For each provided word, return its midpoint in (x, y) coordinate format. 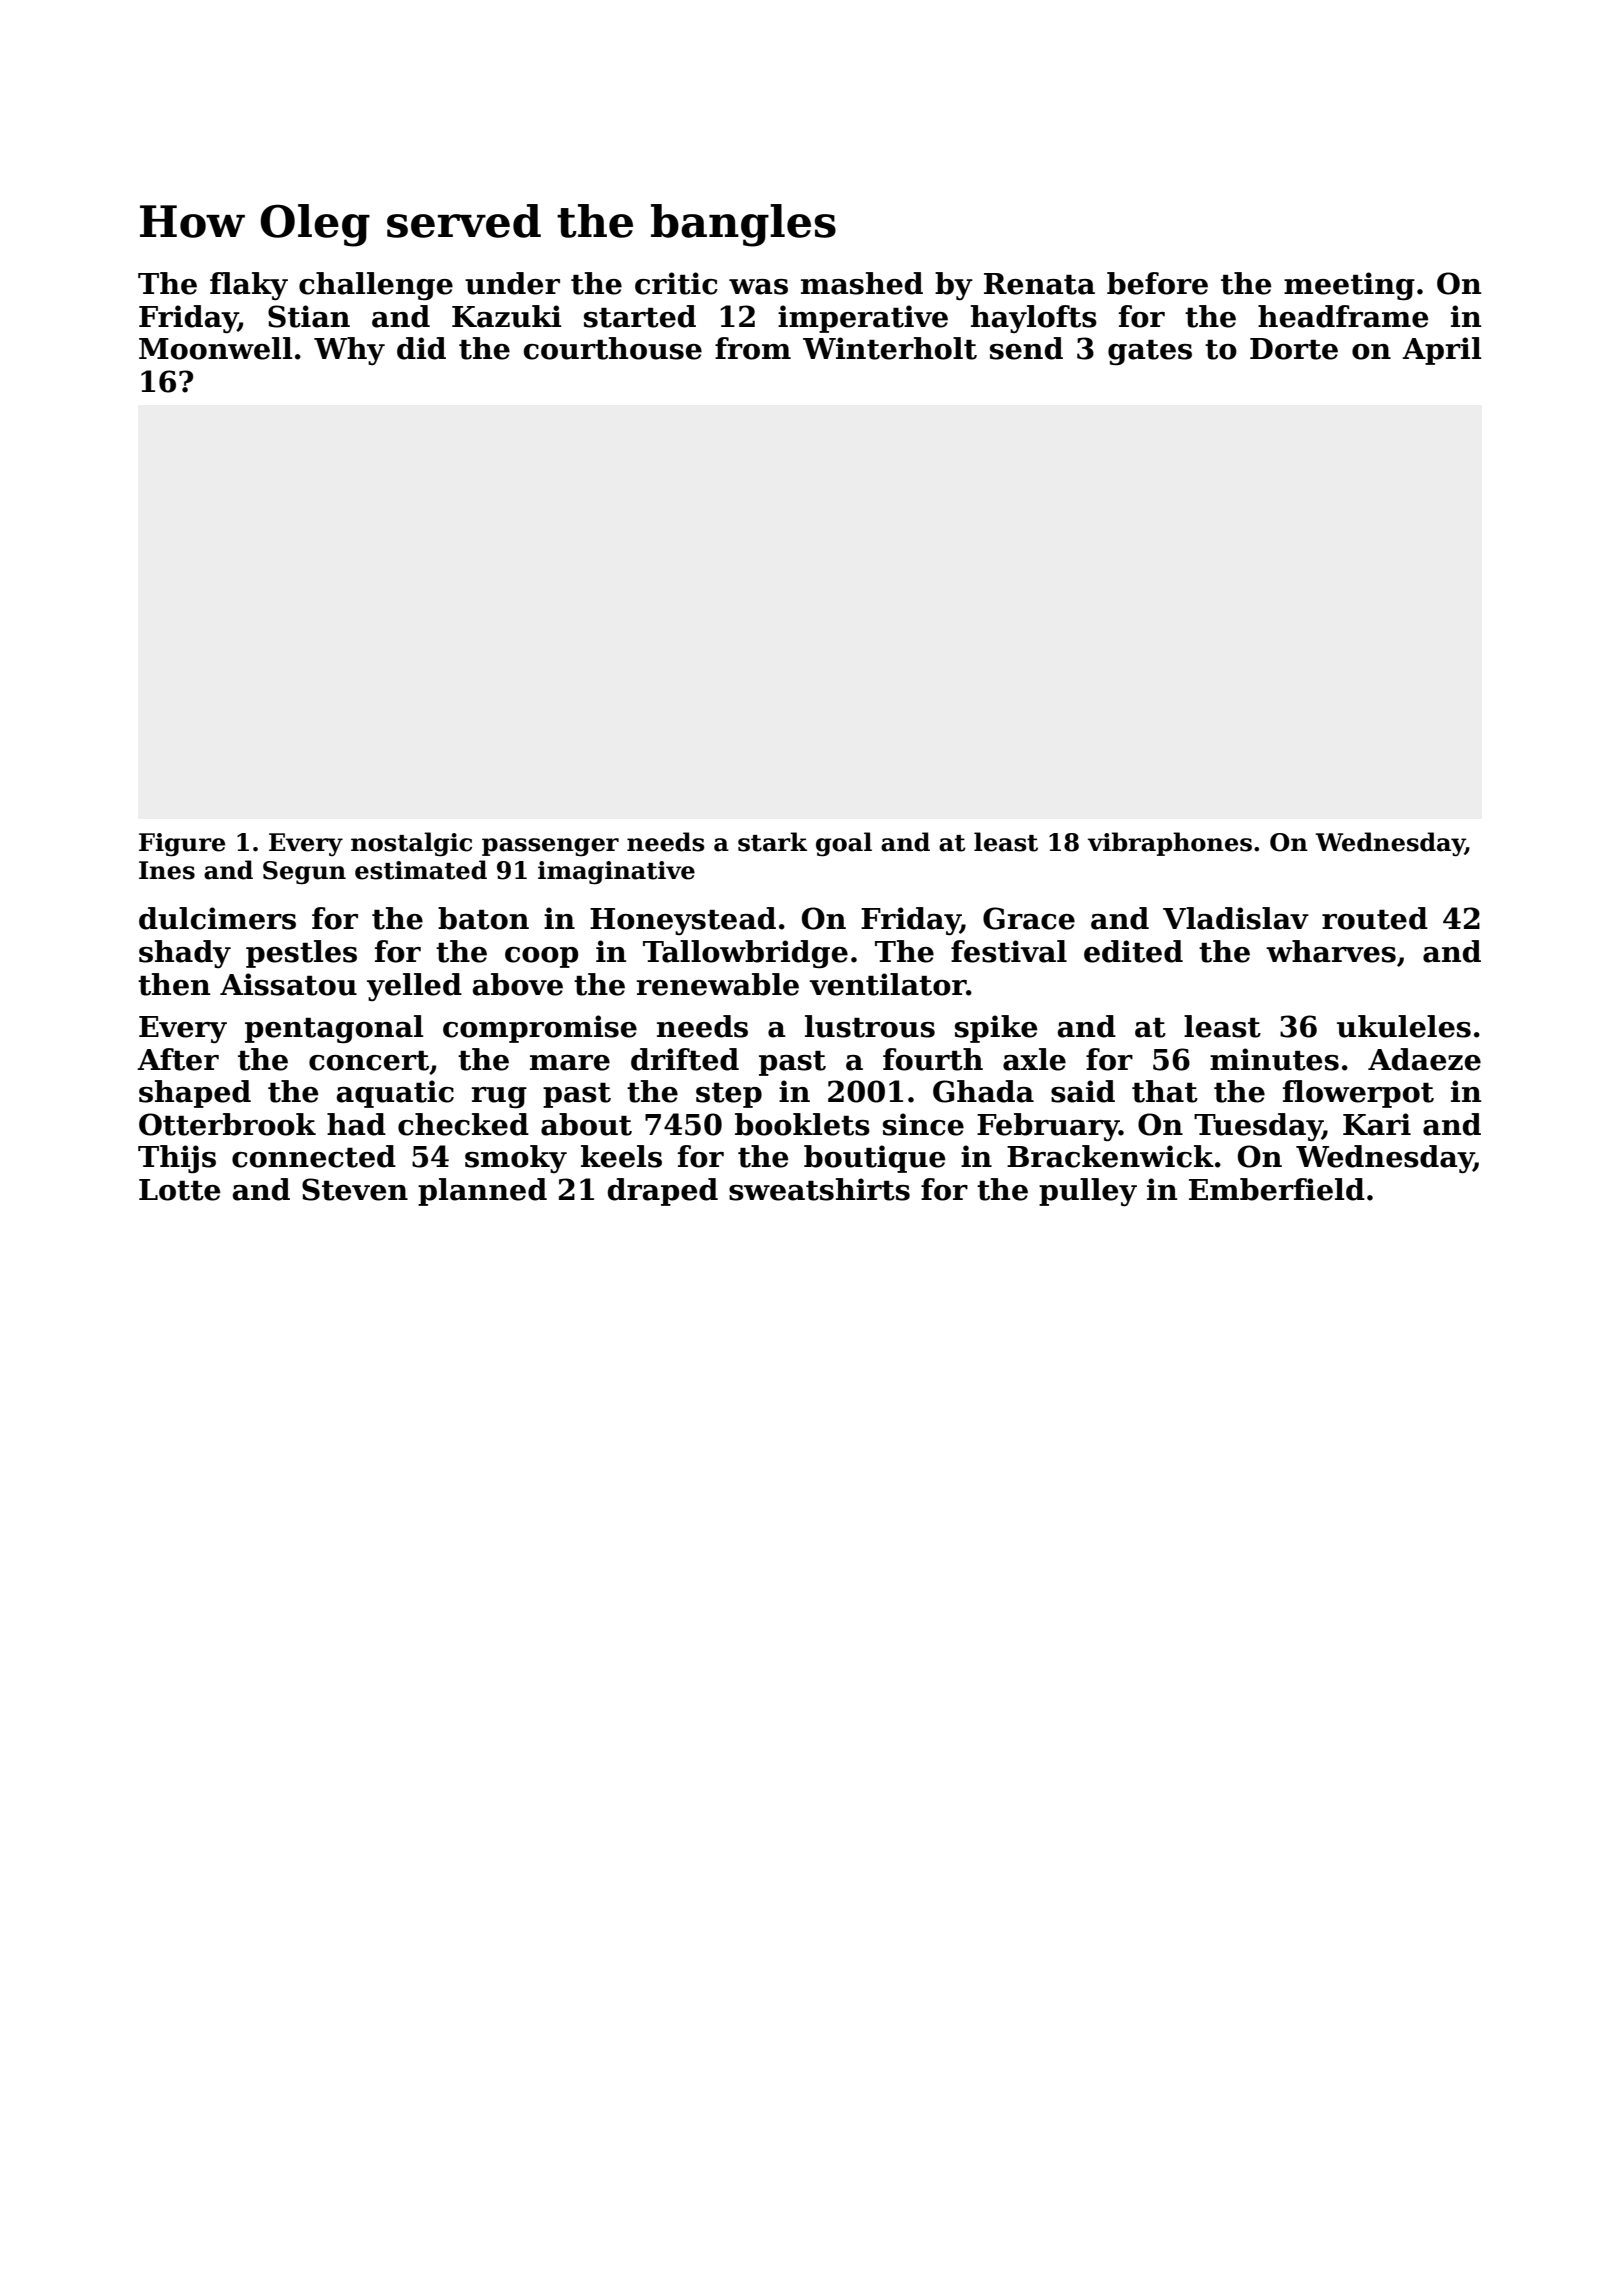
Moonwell (215, 348)
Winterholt (890, 348)
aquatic (395, 1094)
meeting (1349, 286)
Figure (182, 845)
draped (662, 1192)
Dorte (1294, 349)
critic (676, 283)
